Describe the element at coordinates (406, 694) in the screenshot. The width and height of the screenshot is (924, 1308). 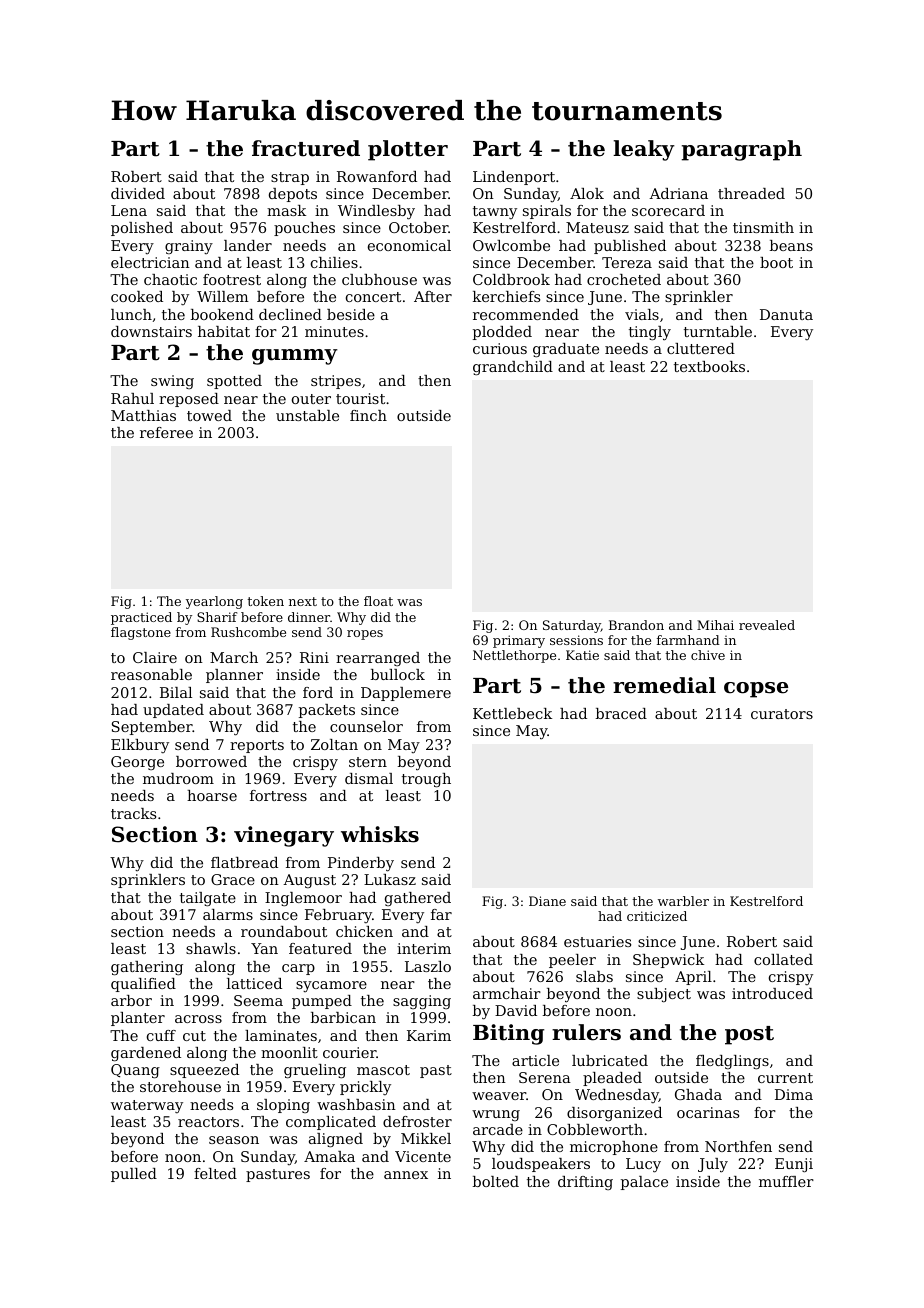
I see `Dapplemere` at that location.
